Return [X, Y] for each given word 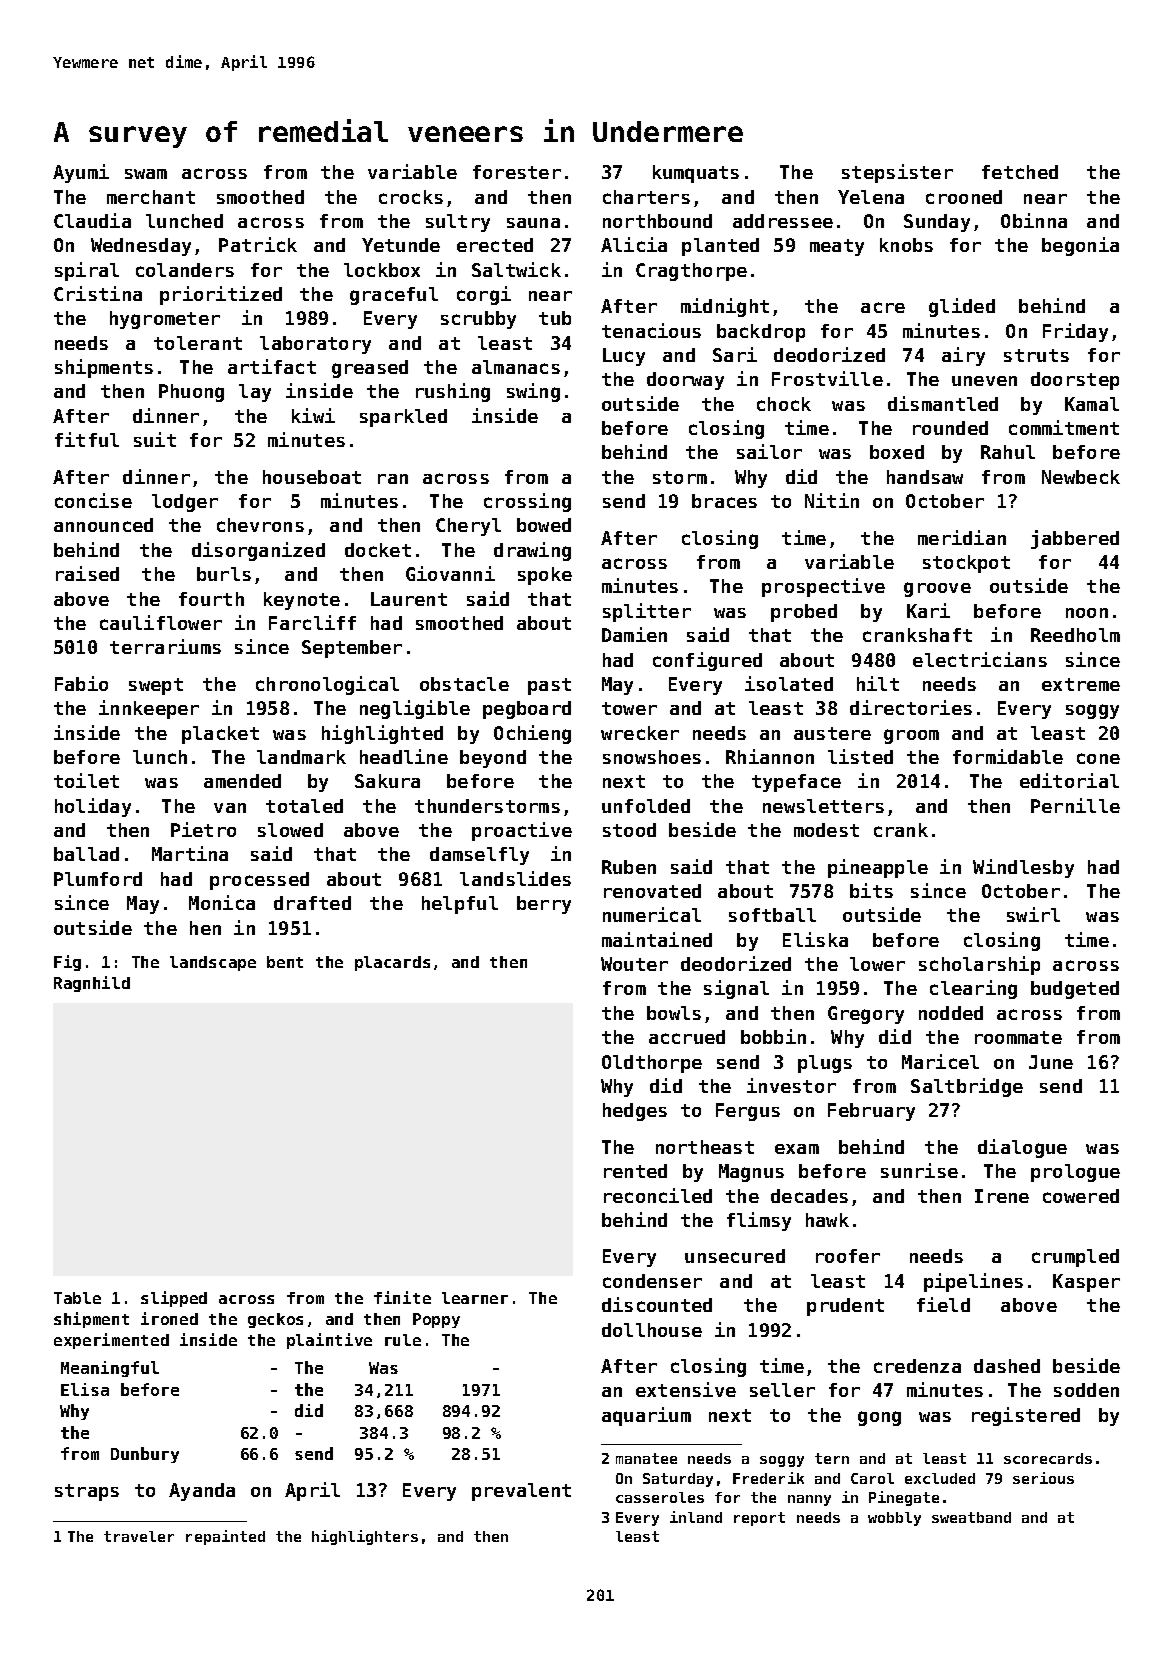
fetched [1020, 172]
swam [146, 174]
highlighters [365, 1537]
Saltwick [516, 269]
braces [724, 501]
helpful [460, 905]
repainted [225, 1537]
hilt [878, 683]
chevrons [260, 525]
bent [285, 962]
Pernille [1075, 805]
